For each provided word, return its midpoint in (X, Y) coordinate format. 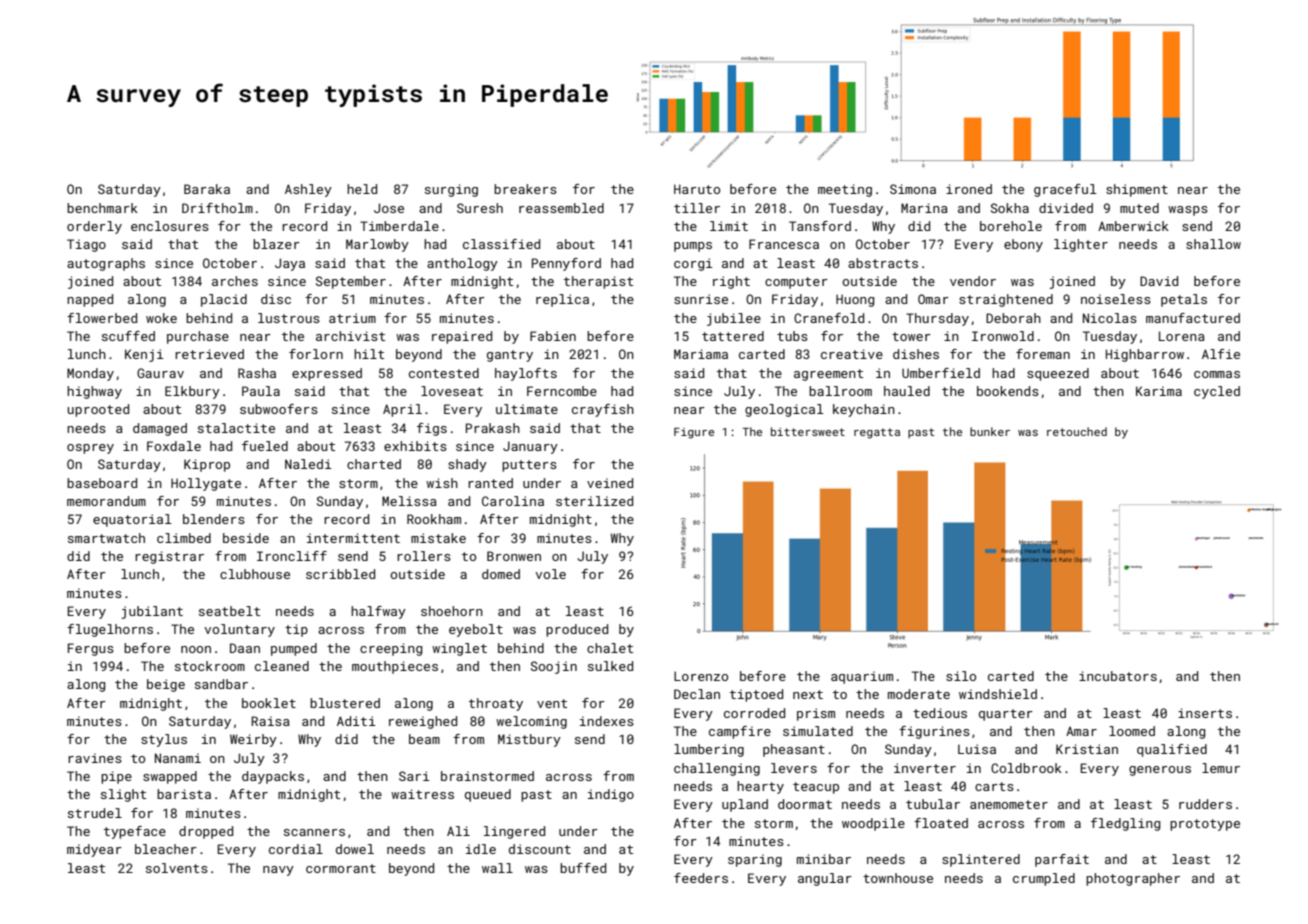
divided (1066, 208)
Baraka (207, 189)
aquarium (862, 677)
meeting (845, 190)
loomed (1132, 731)
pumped (294, 649)
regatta (877, 433)
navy (278, 871)
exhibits (415, 446)
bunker (990, 431)
